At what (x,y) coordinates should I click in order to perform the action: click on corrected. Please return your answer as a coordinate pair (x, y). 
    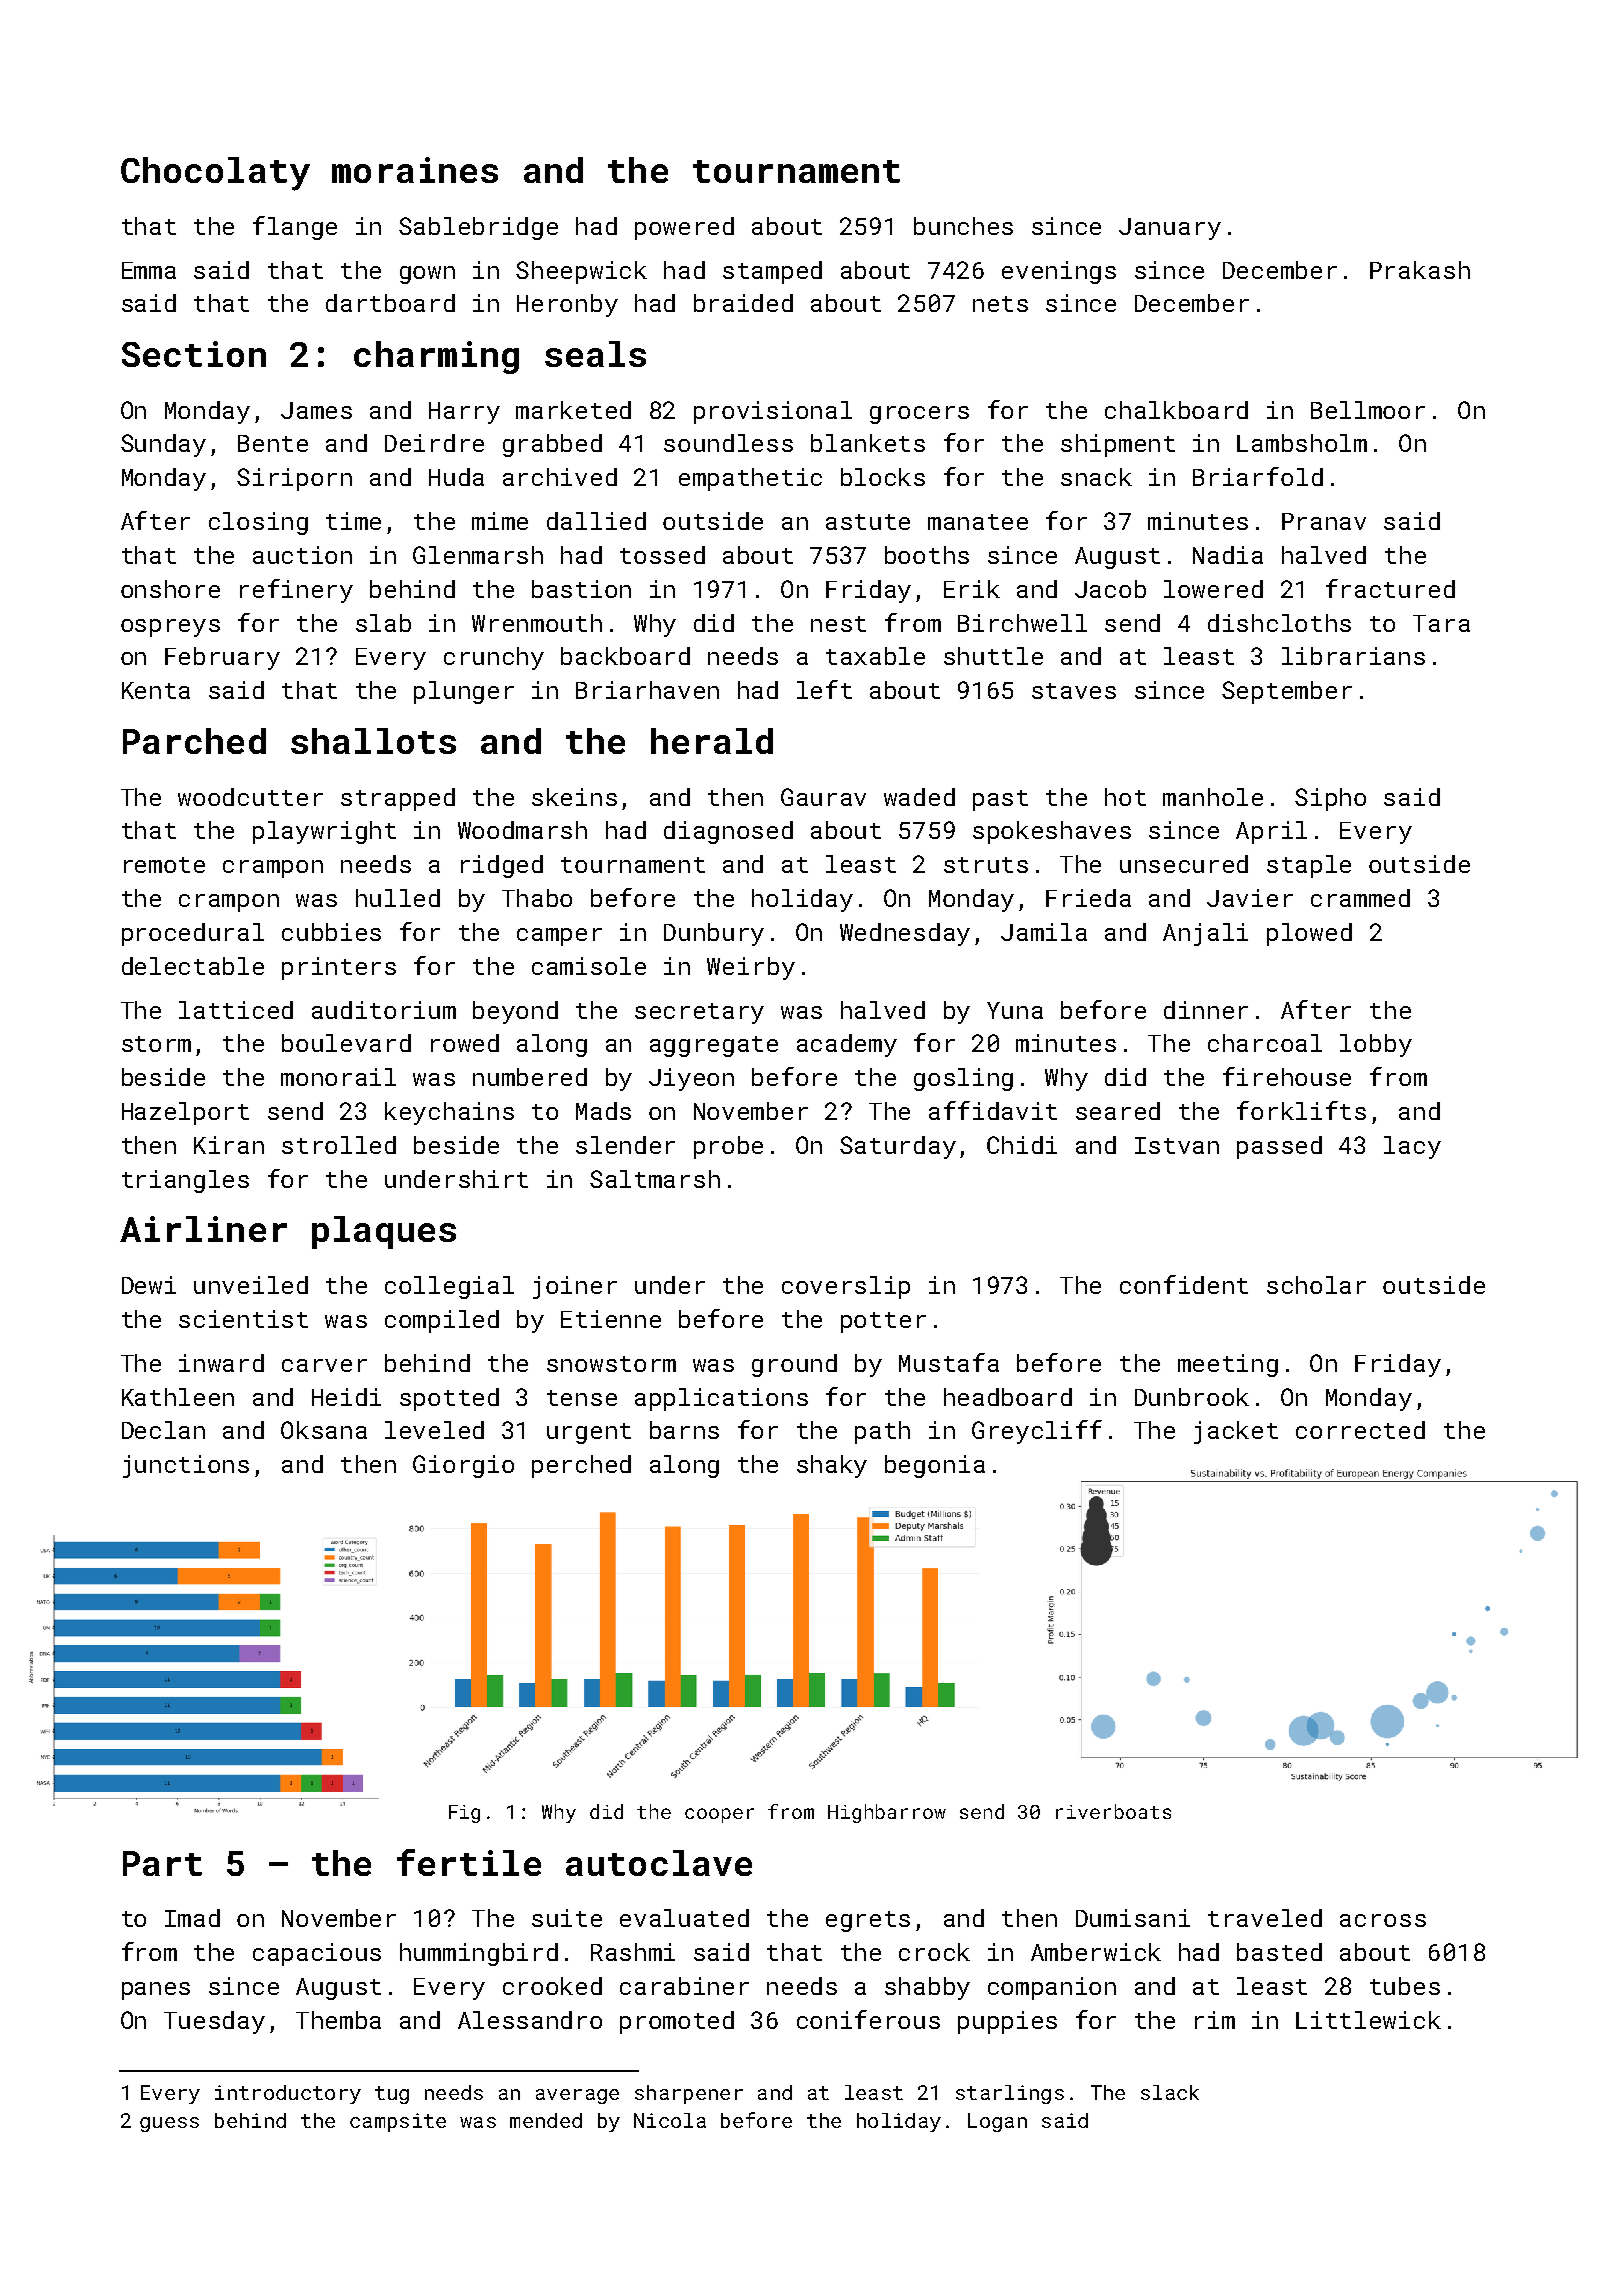
    Looking at the image, I should click on (1360, 1430).
